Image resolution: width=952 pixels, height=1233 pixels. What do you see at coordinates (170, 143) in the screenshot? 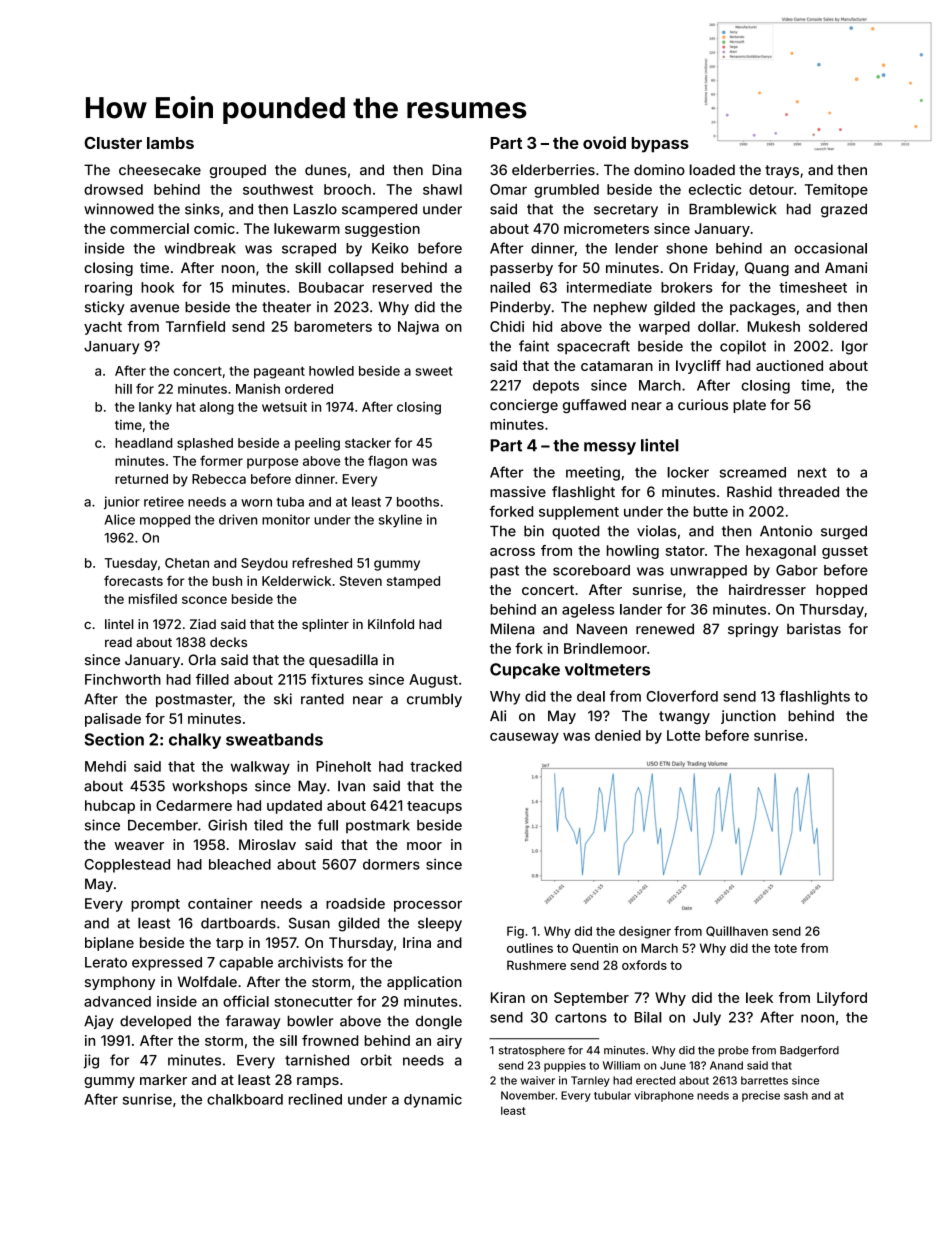
I see `lambs` at bounding box center [170, 143].
